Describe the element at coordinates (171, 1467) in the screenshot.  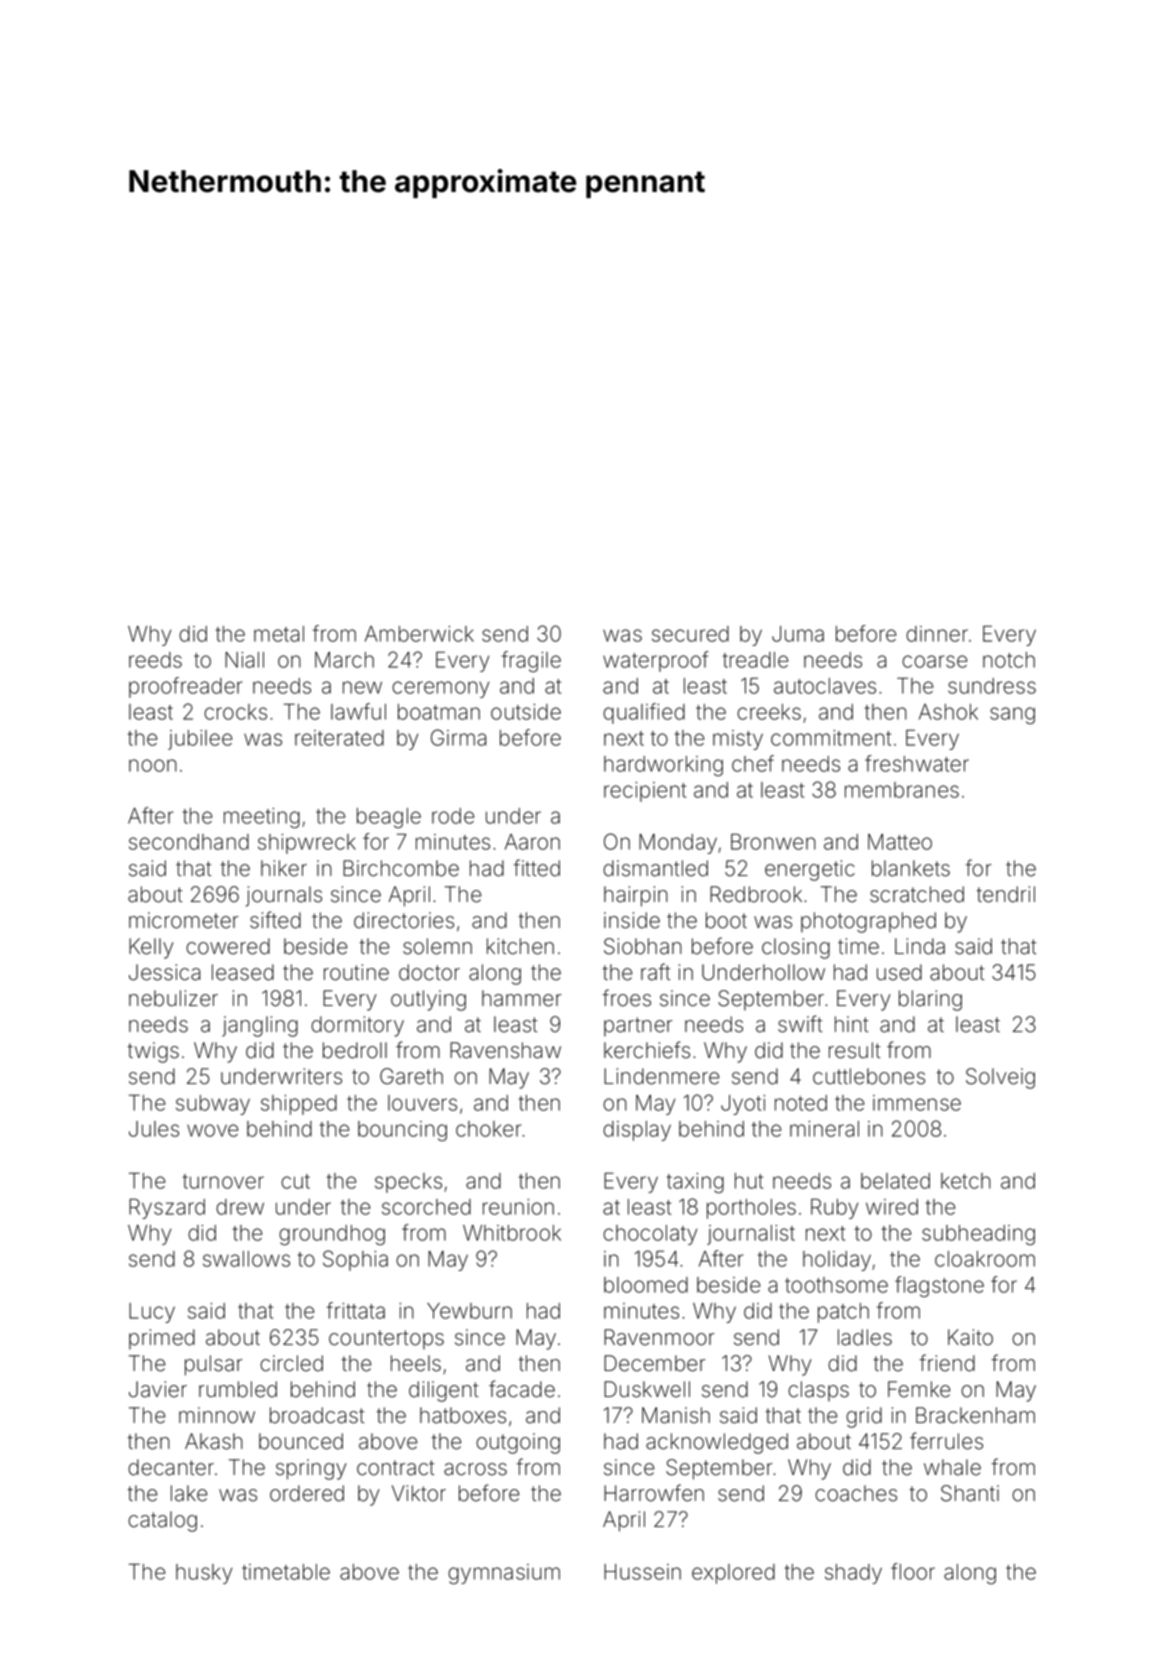
I see `decanter` at that location.
